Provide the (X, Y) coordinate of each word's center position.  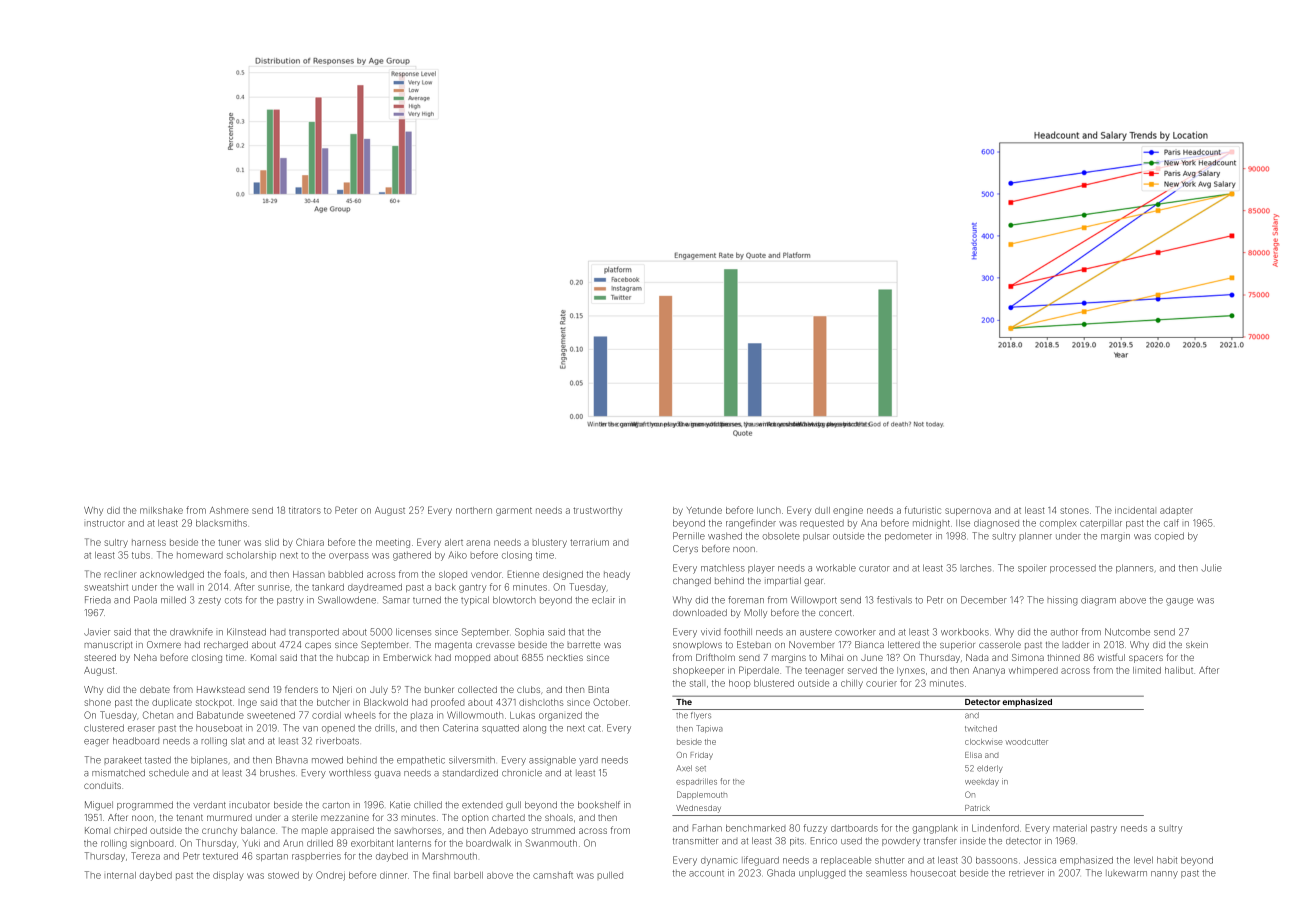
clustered (104, 728)
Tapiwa (709, 729)
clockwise (984, 742)
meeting (393, 543)
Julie (1211, 568)
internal (120, 875)
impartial (783, 581)
